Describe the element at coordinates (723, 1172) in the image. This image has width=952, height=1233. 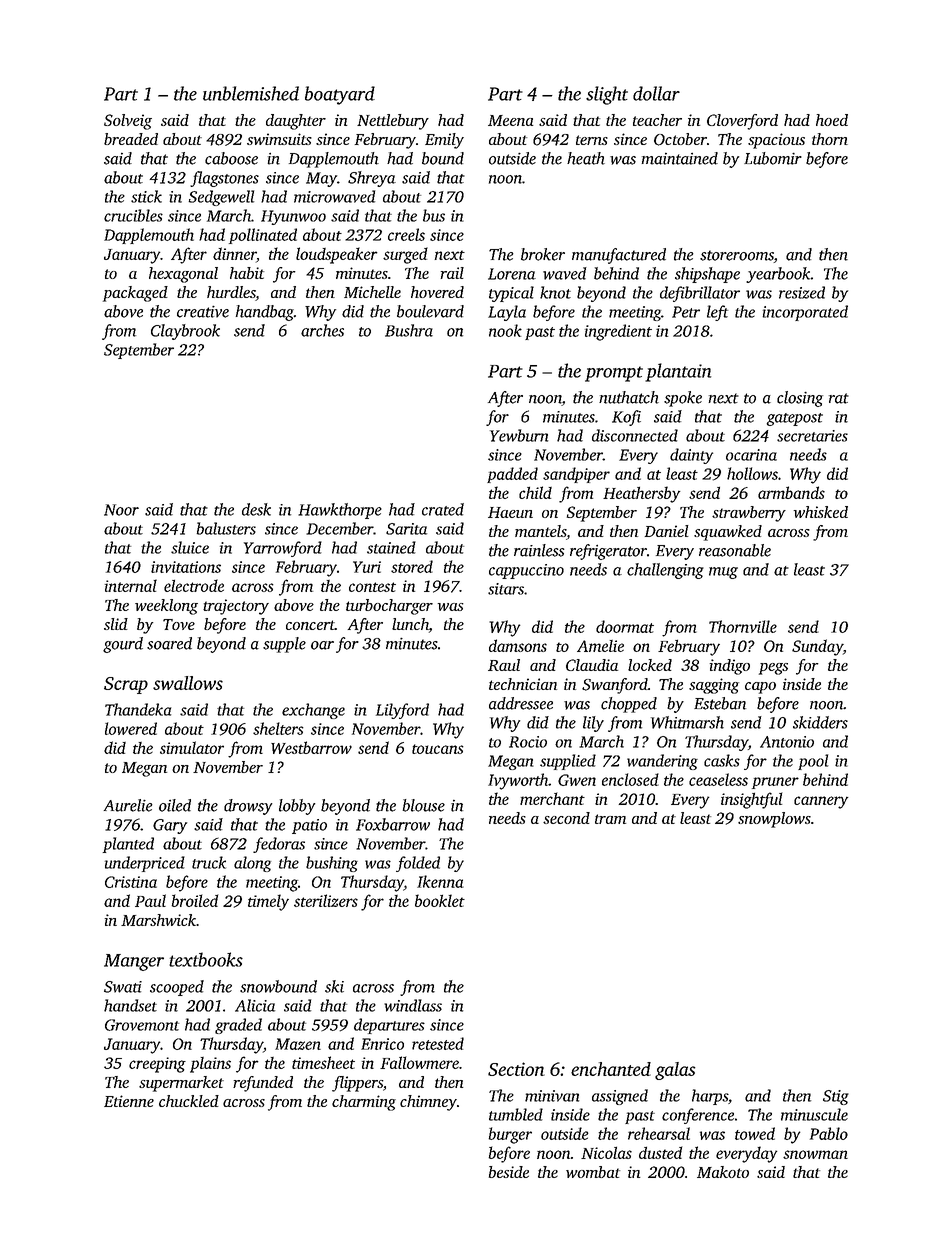
I see `Makoto` at that location.
